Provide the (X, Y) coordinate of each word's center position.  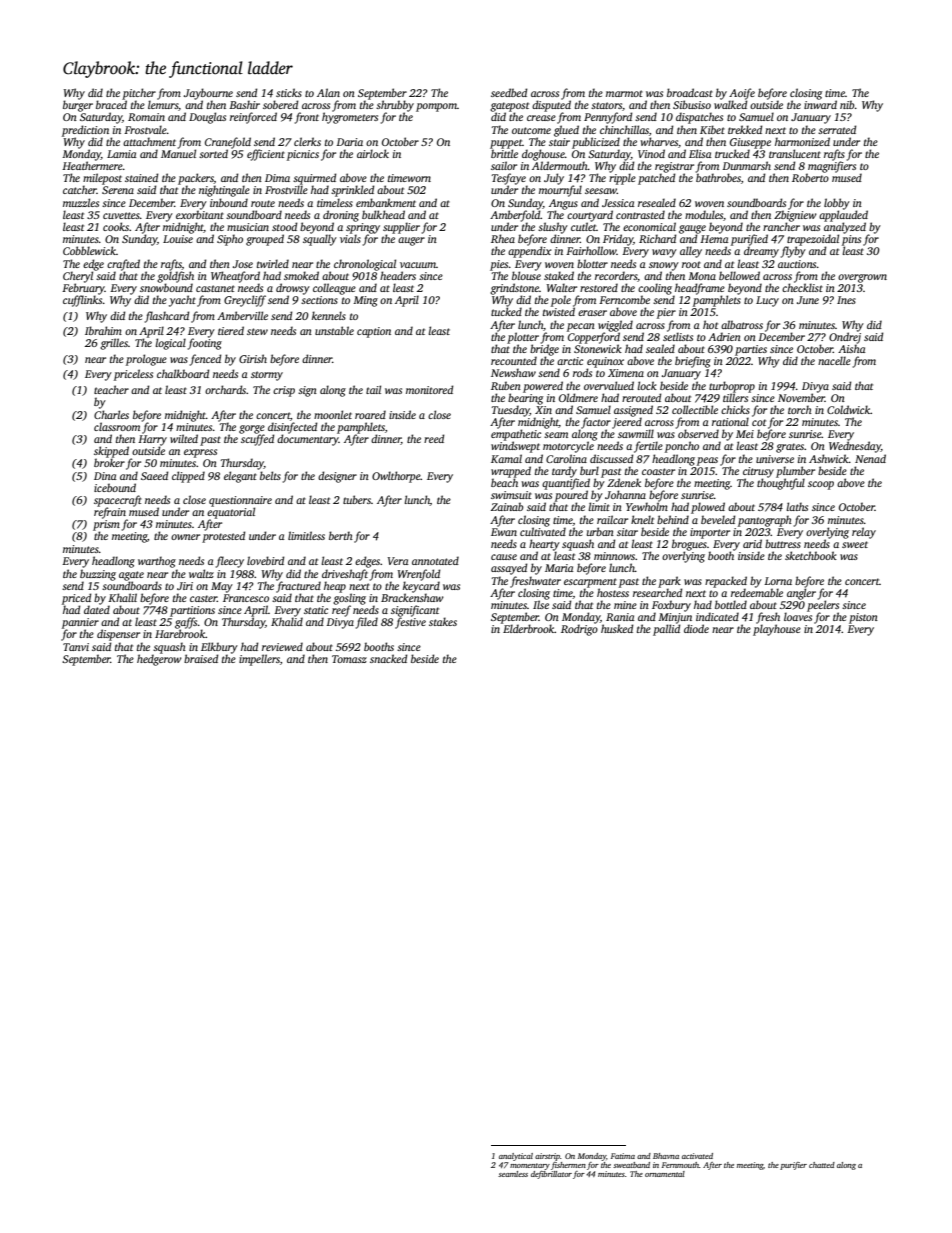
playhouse (777, 630)
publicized (596, 143)
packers (196, 179)
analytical (516, 1157)
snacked (389, 658)
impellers (259, 660)
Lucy (767, 301)
